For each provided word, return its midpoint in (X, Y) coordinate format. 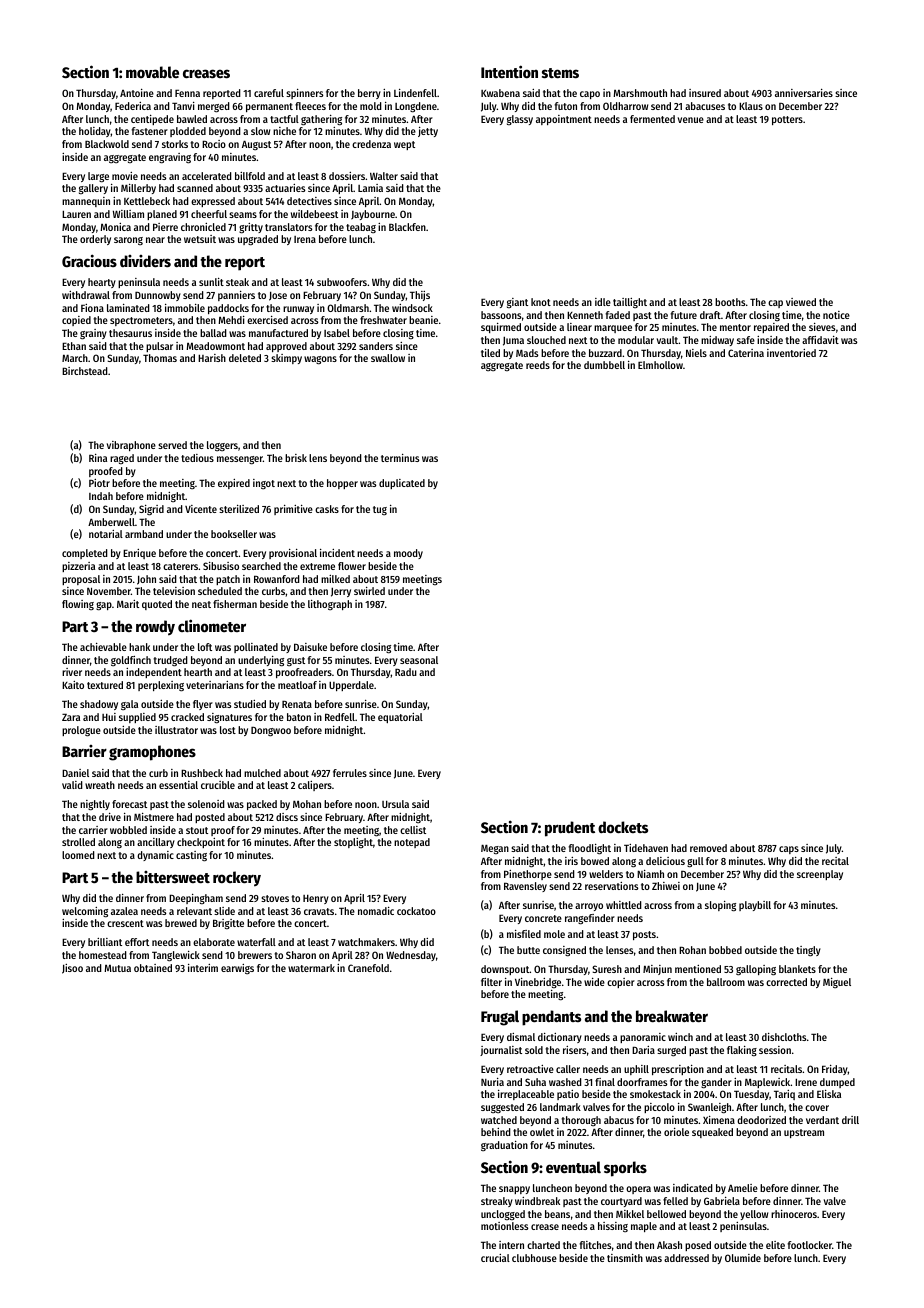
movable (152, 72)
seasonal (419, 660)
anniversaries (804, 93)
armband (144, 534)
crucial (495, 1258)
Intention (509, 71)
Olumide (743, 1258)
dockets (623, 827)
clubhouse (534, 1258)
